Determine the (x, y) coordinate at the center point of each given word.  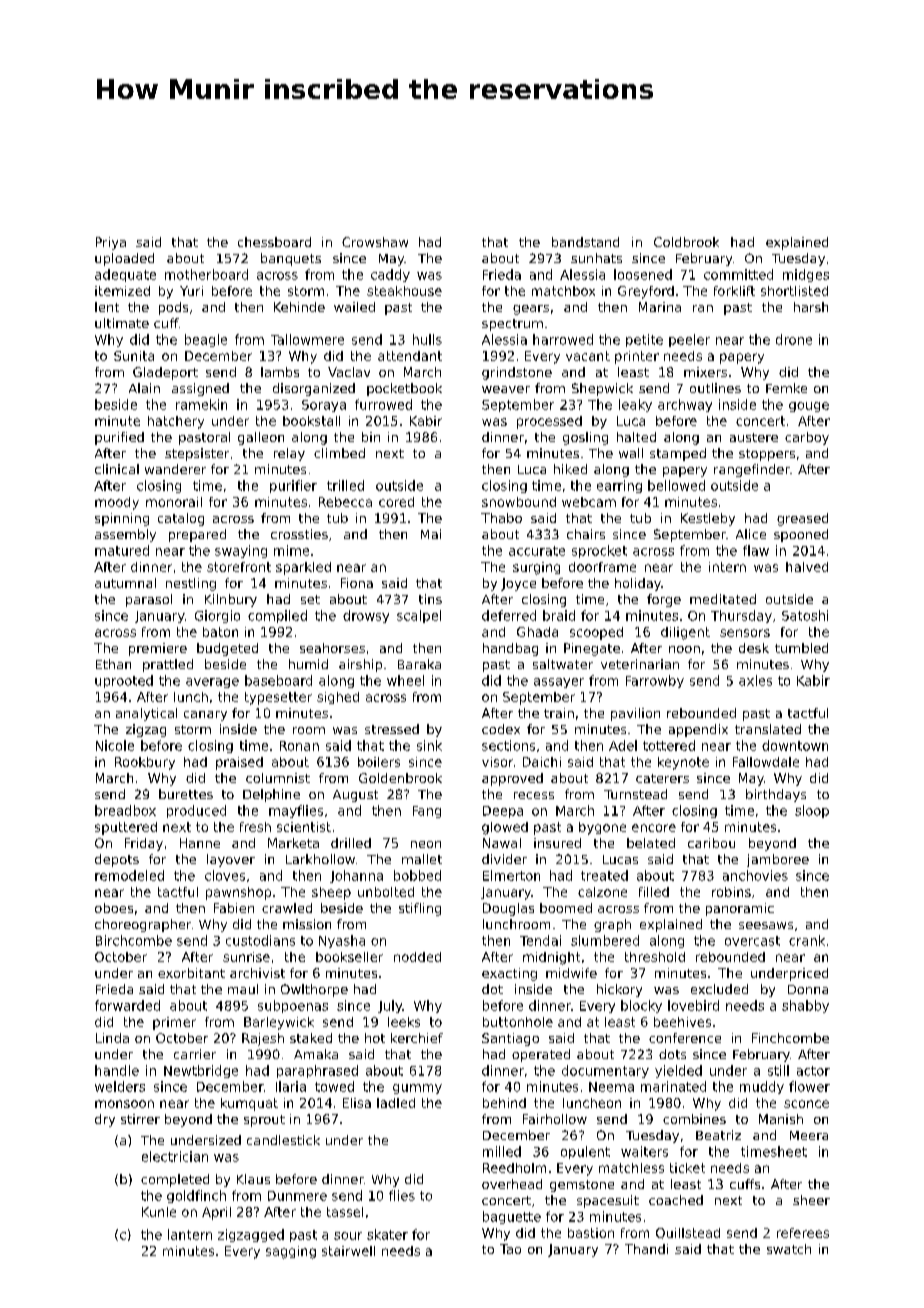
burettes (186, 794)
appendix (698, 730)
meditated (723, 599)
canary (205, 716)
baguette (512, 1217)
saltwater (563, 664)
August (355, 796)
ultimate (122, 323)
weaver (506, 389)
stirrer (140, 1119)
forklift (734, 291)
